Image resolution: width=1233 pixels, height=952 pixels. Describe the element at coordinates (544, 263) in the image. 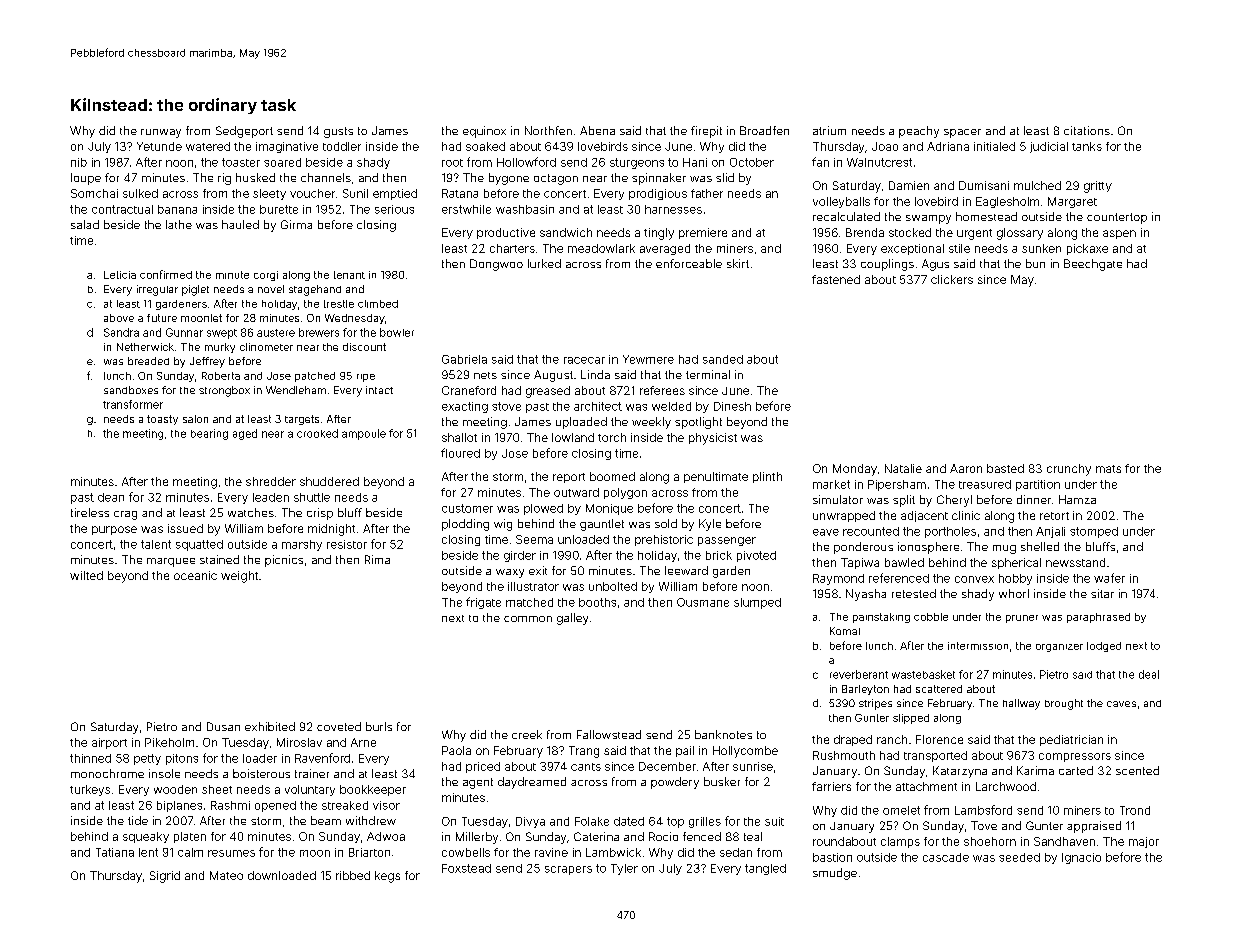

I see `lurked` at that location.
